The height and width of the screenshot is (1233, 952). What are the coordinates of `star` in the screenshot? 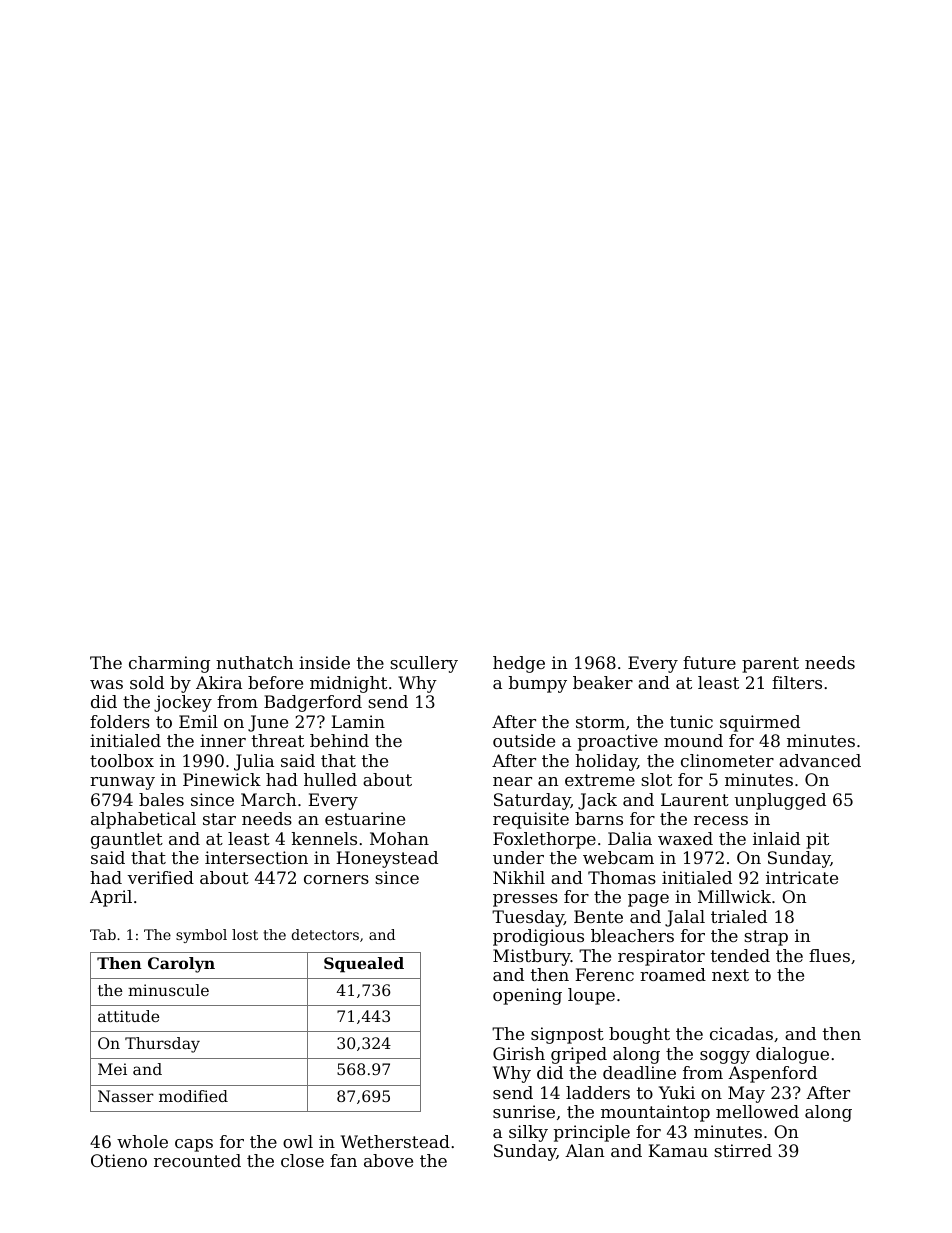 It's located at (219, 819).
